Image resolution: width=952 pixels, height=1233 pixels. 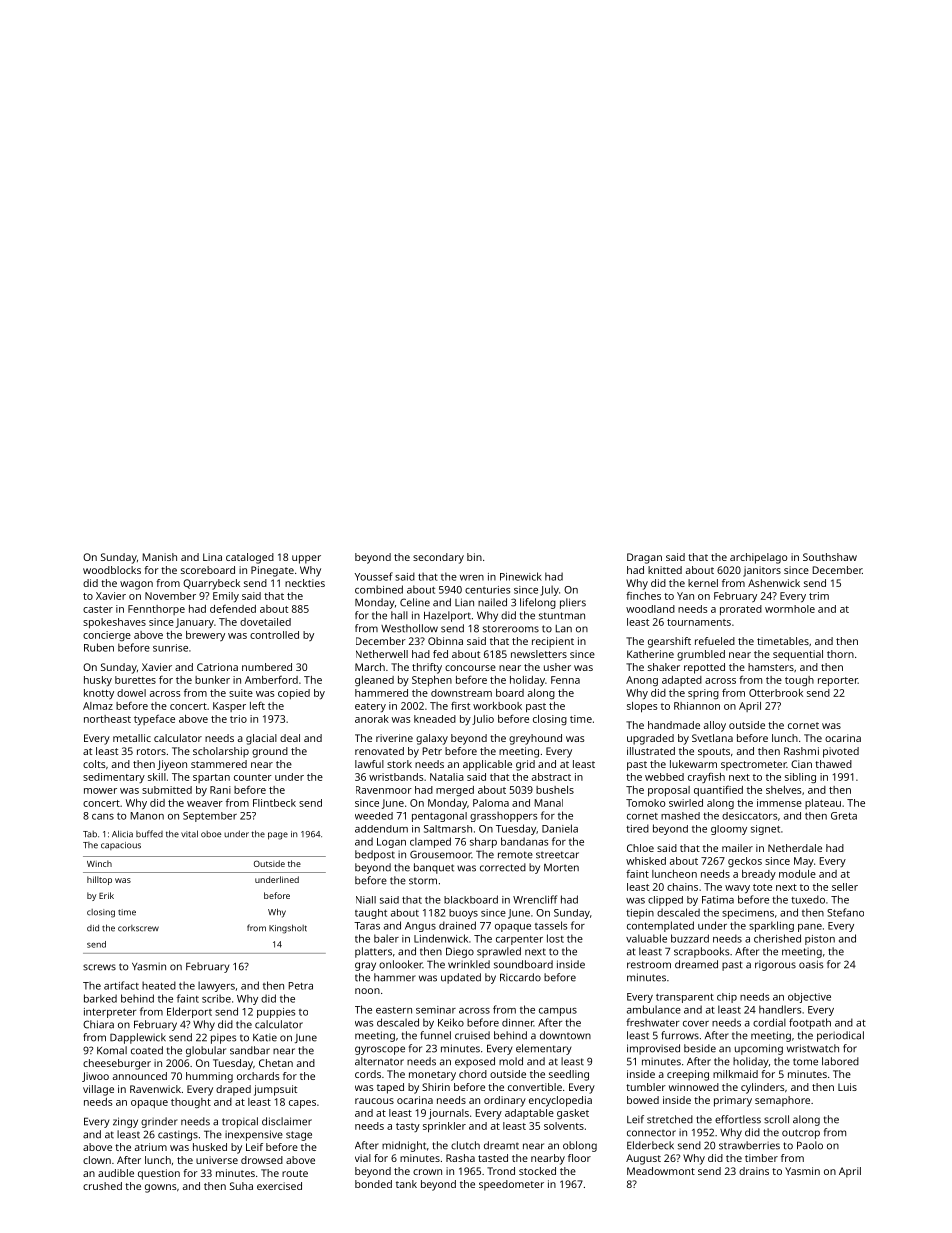 What do you see at coordinates (685, 998) in the page?
I see `transparent` at bounding box center [685, 998].
